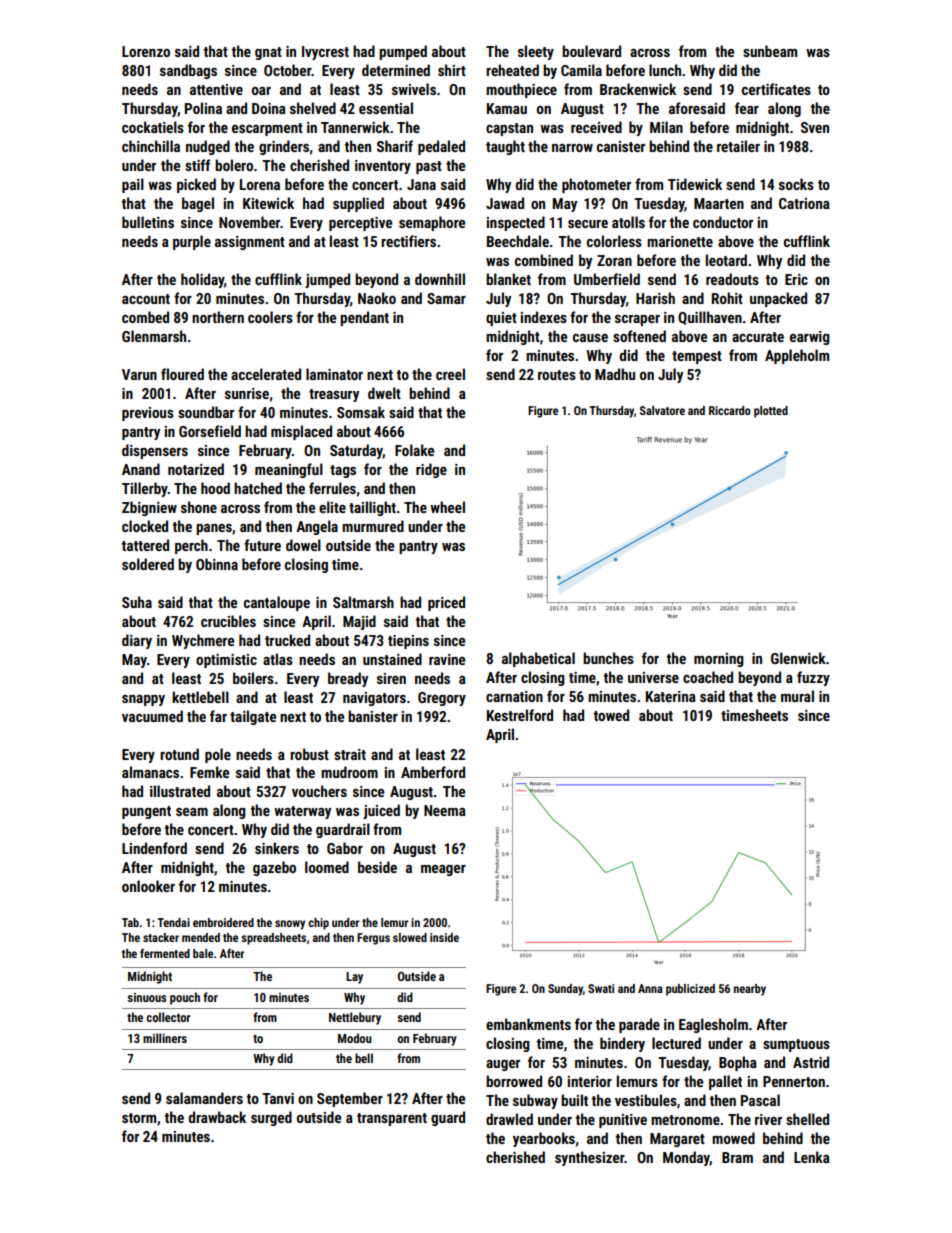 This image has width=952, height=1233. Describe the element at coordinates (372, 508) in the image. I see `taillight` at that location.
